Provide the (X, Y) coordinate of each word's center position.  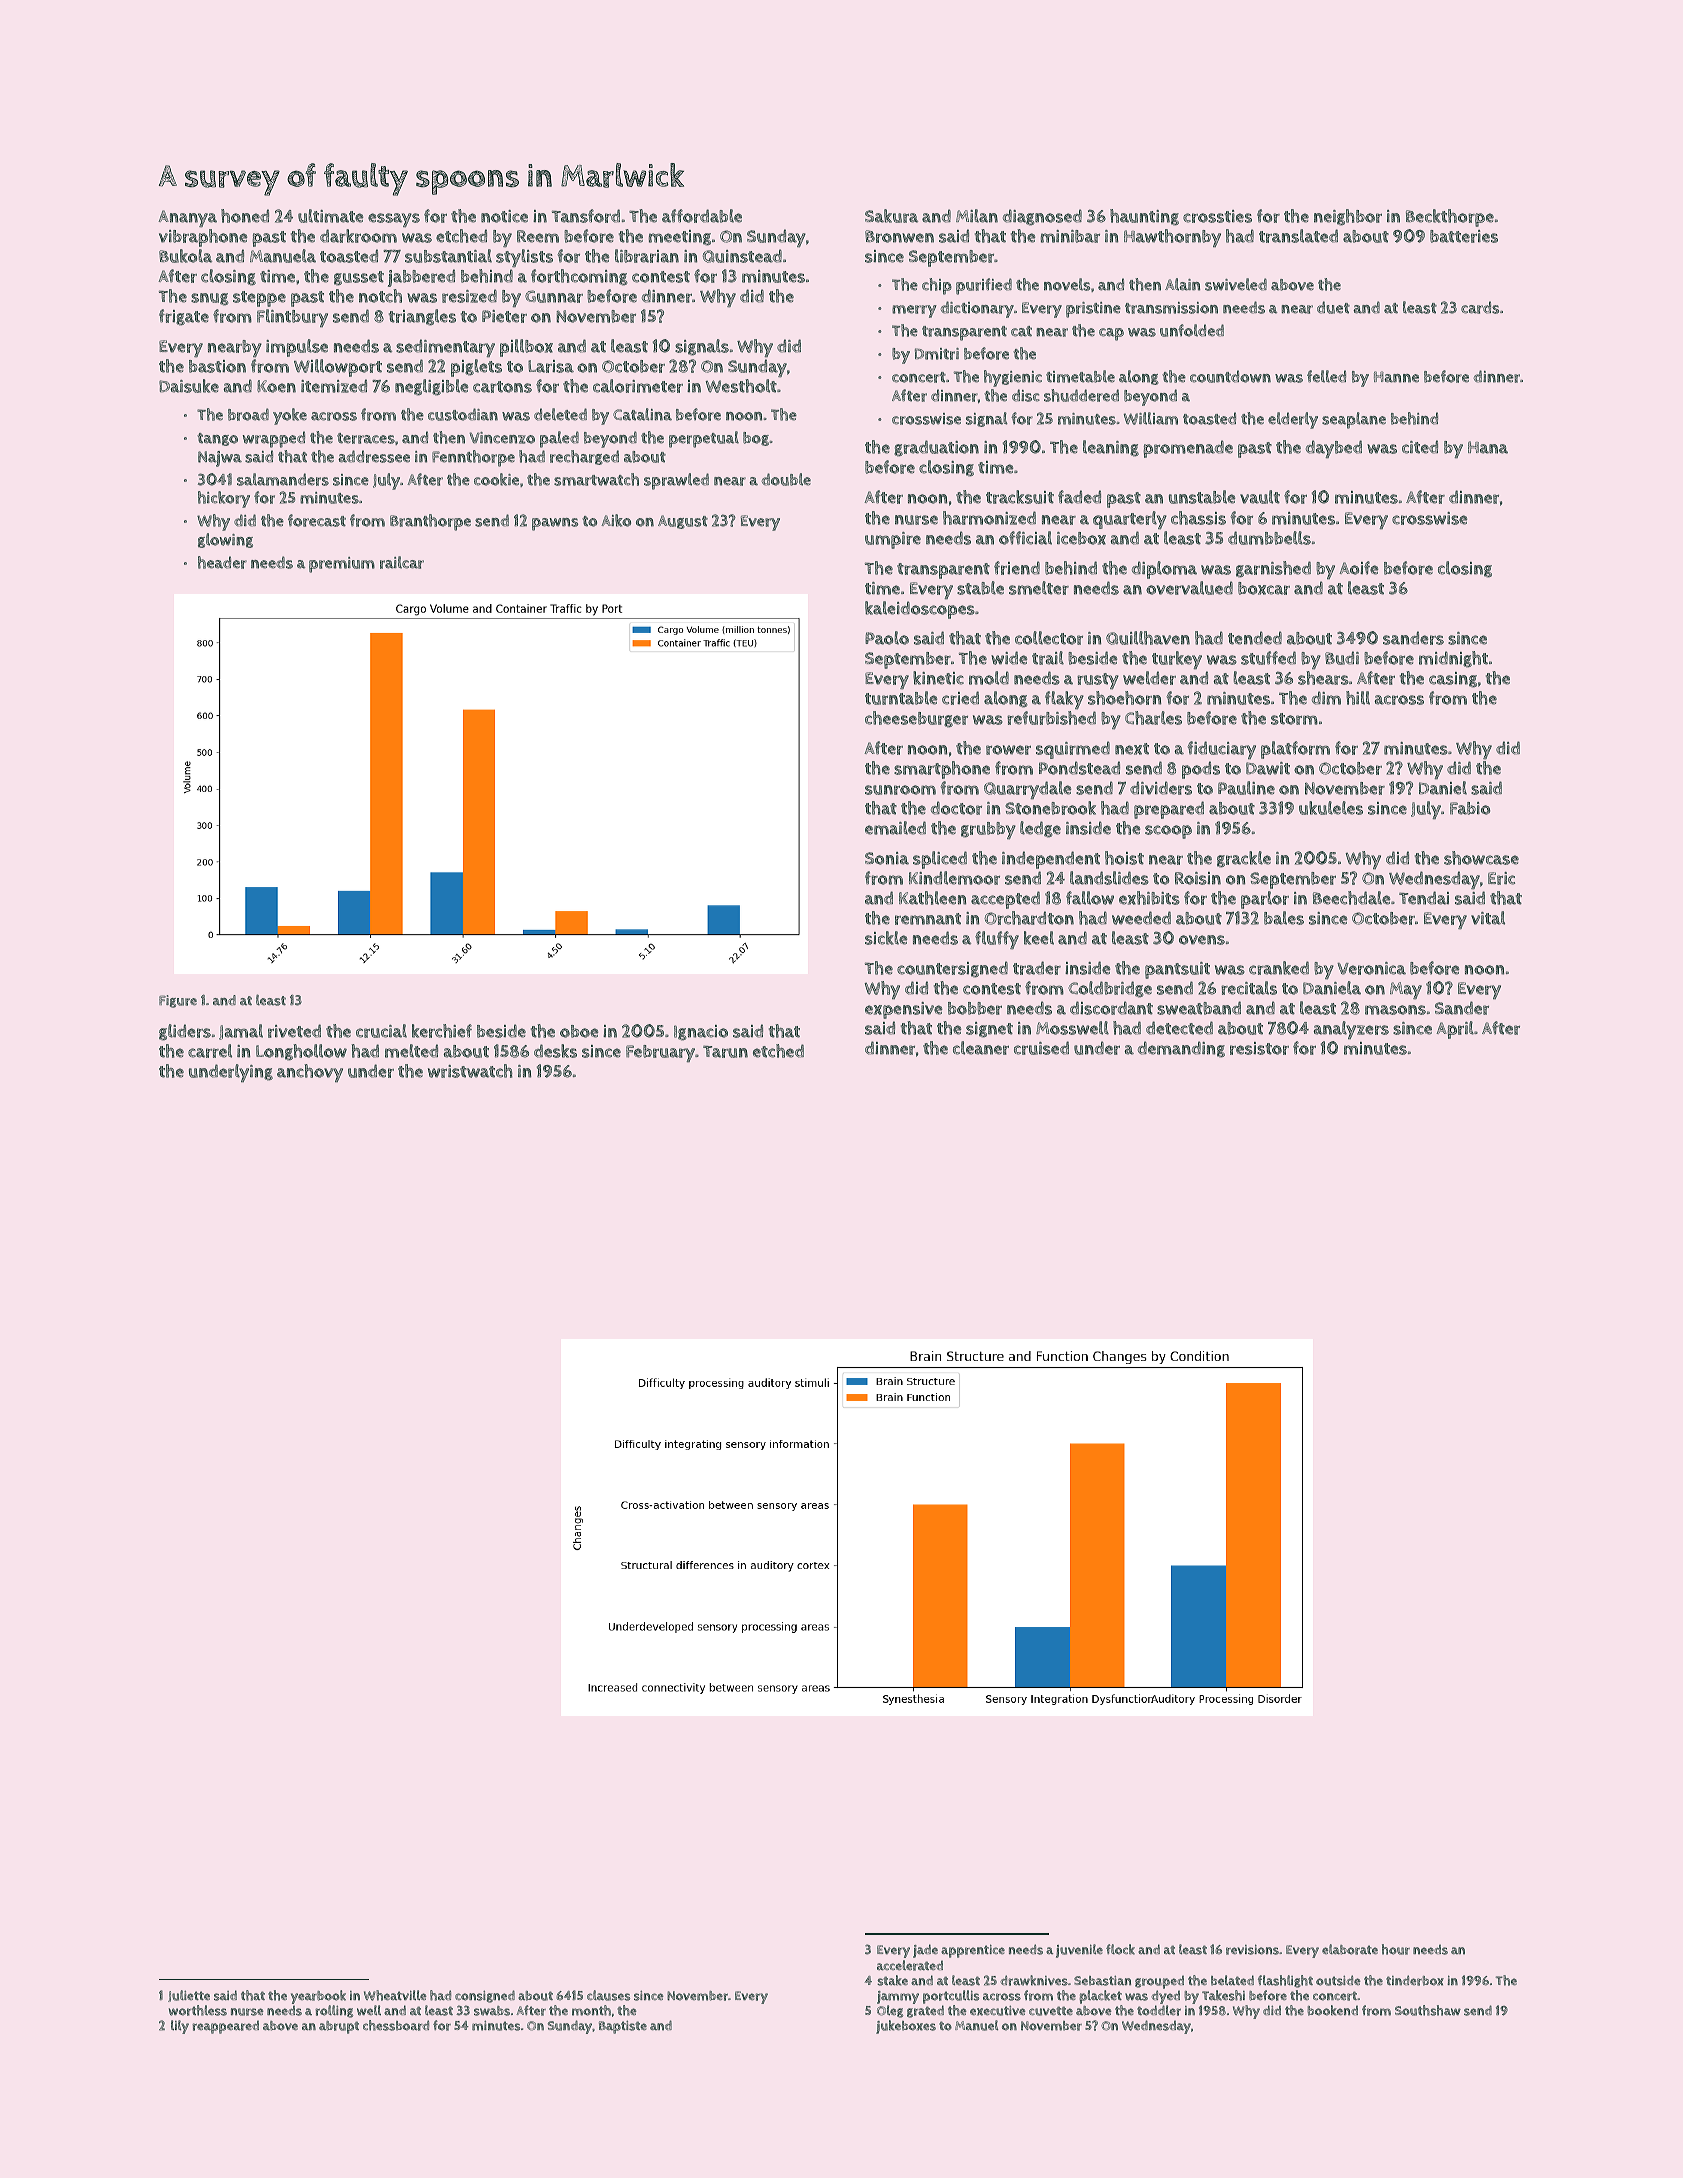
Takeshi (1223, 1995)
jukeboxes (906, 2027)
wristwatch (470, 1071)
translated (1298, 236)
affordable (702, 216)
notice (504, 216)
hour (1396, 1949)
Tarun (725, 1051)
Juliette (189, 1996)
